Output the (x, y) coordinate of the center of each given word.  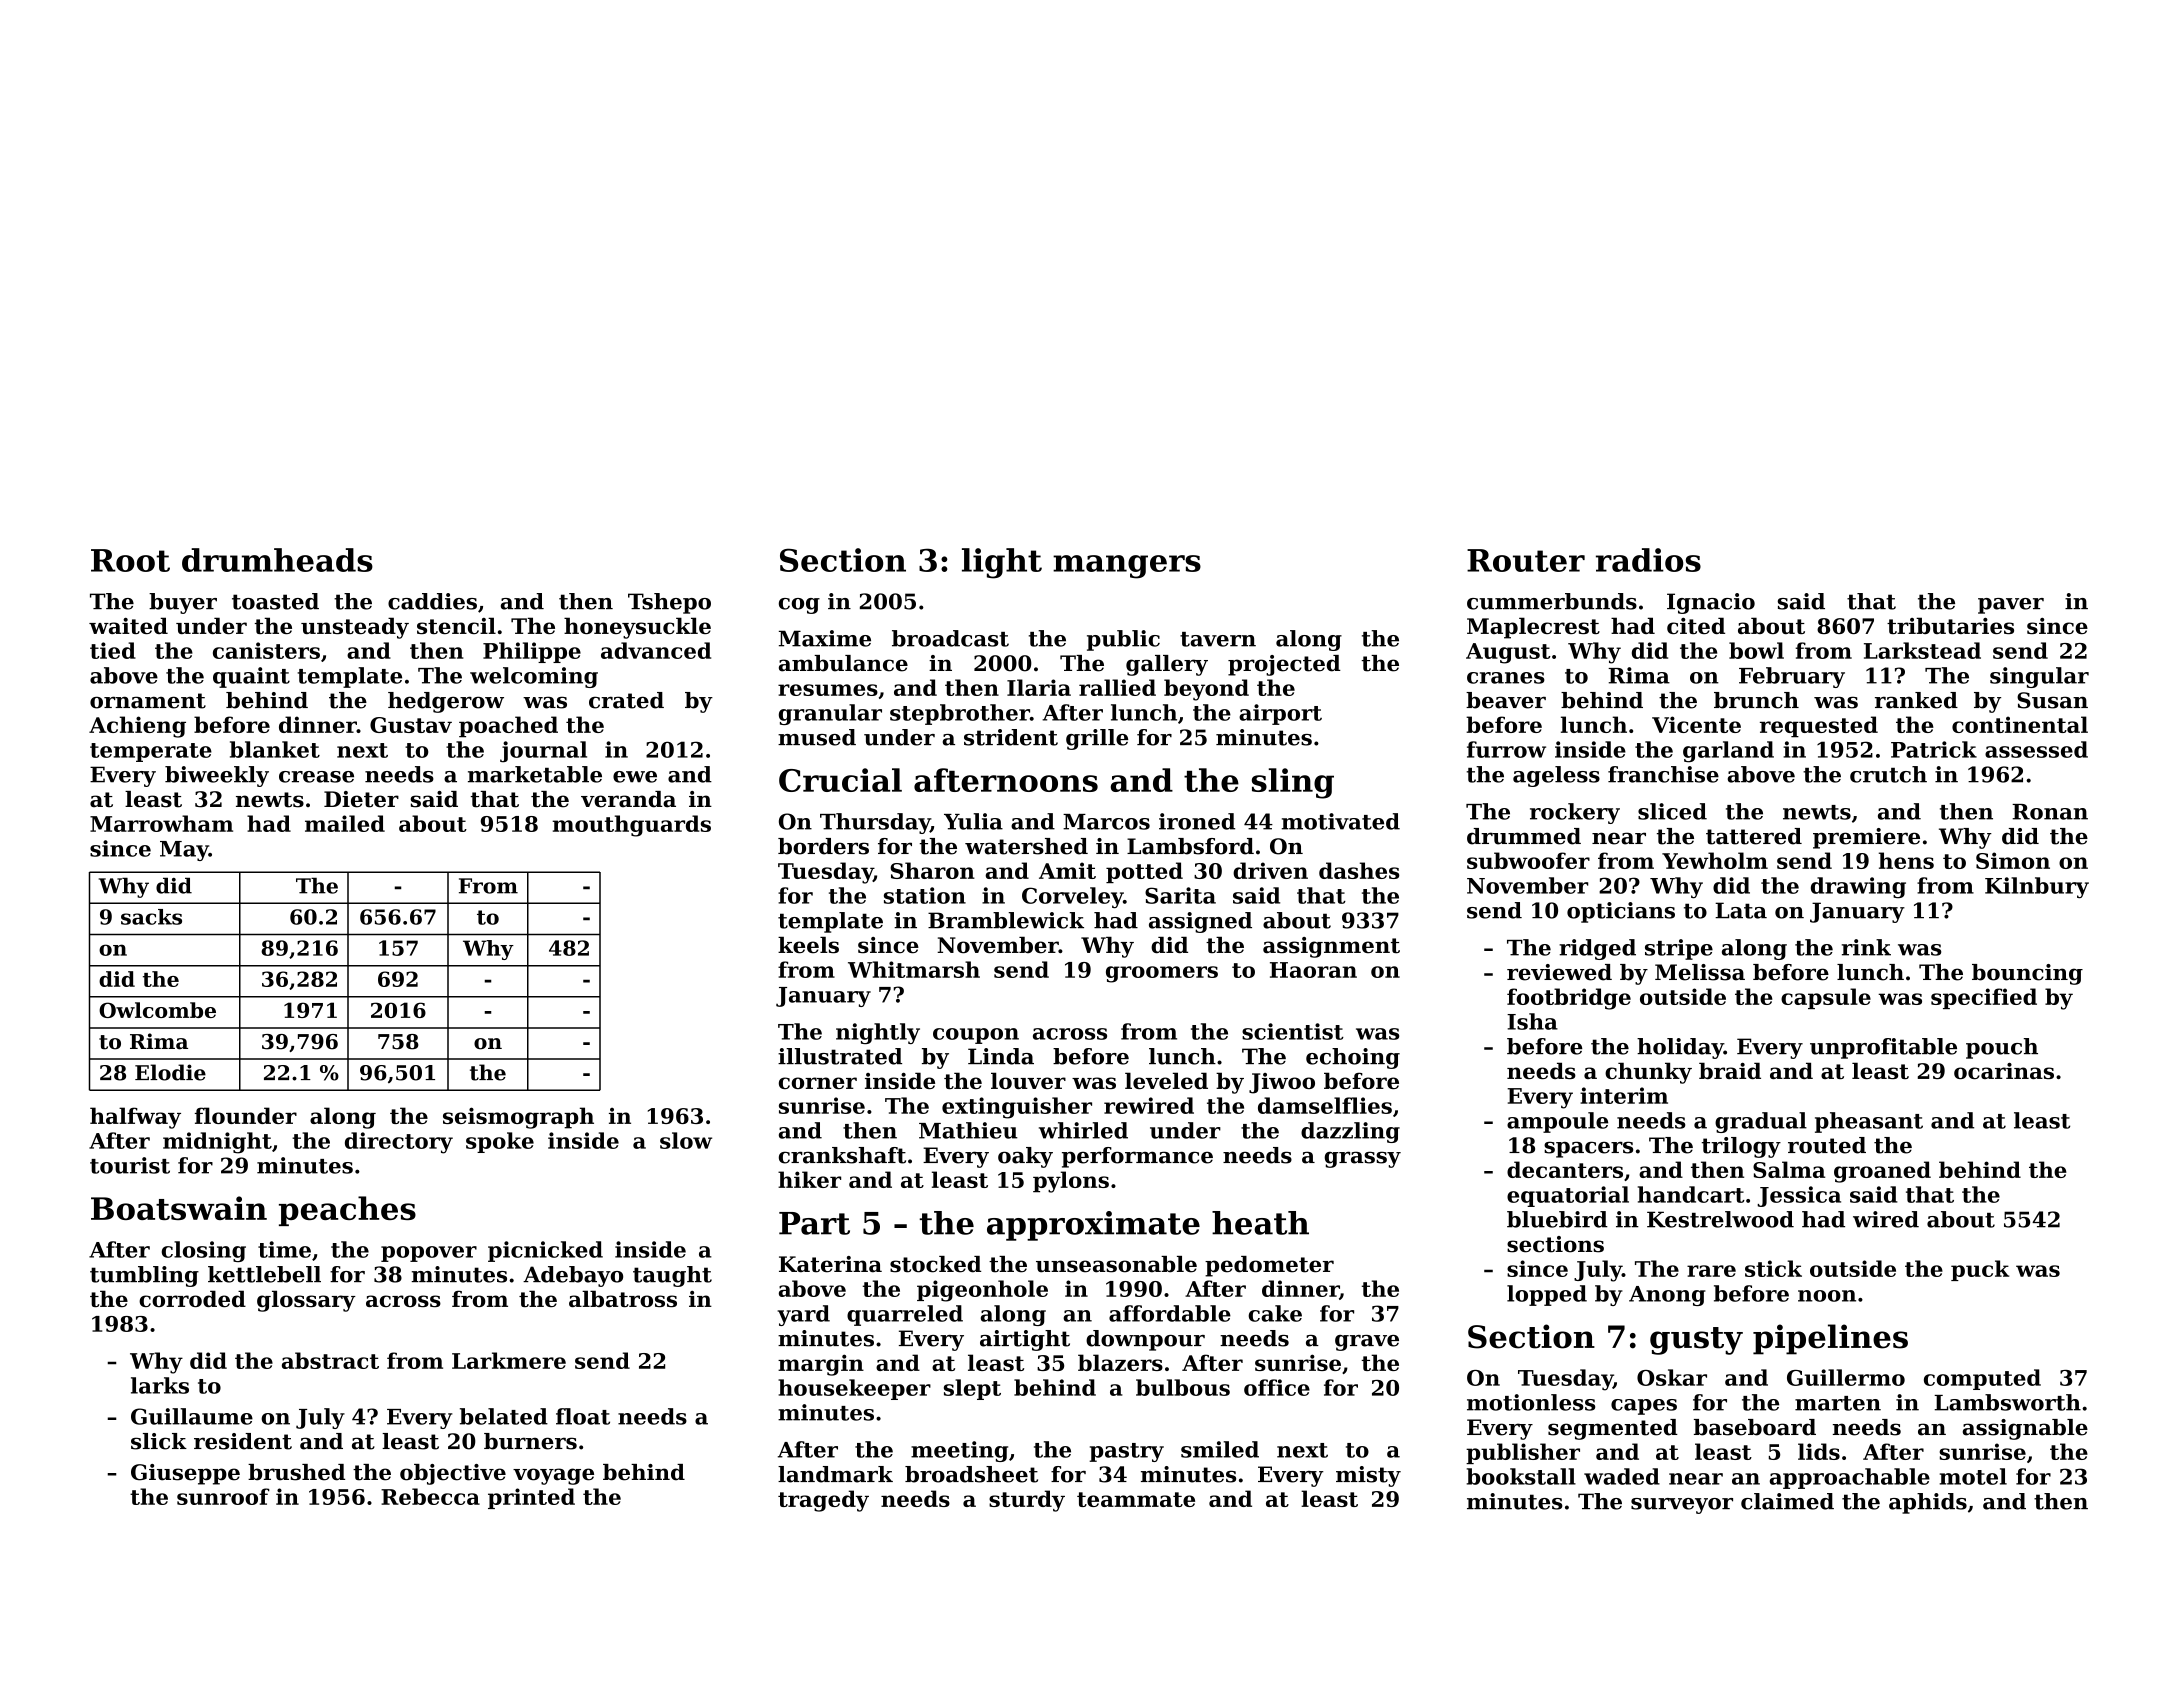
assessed (2036, 749)
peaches (347, 1211)
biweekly (217, 776)
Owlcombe (157, 1010)
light (1002, 563)
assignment (1331, 947)
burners (530, 1441)
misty (1368, 1476)
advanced (656, 650)
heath (1260, 1223)
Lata (1741, 910)
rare (1711, 1271)
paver (2011, 606)
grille (1097, 739)
